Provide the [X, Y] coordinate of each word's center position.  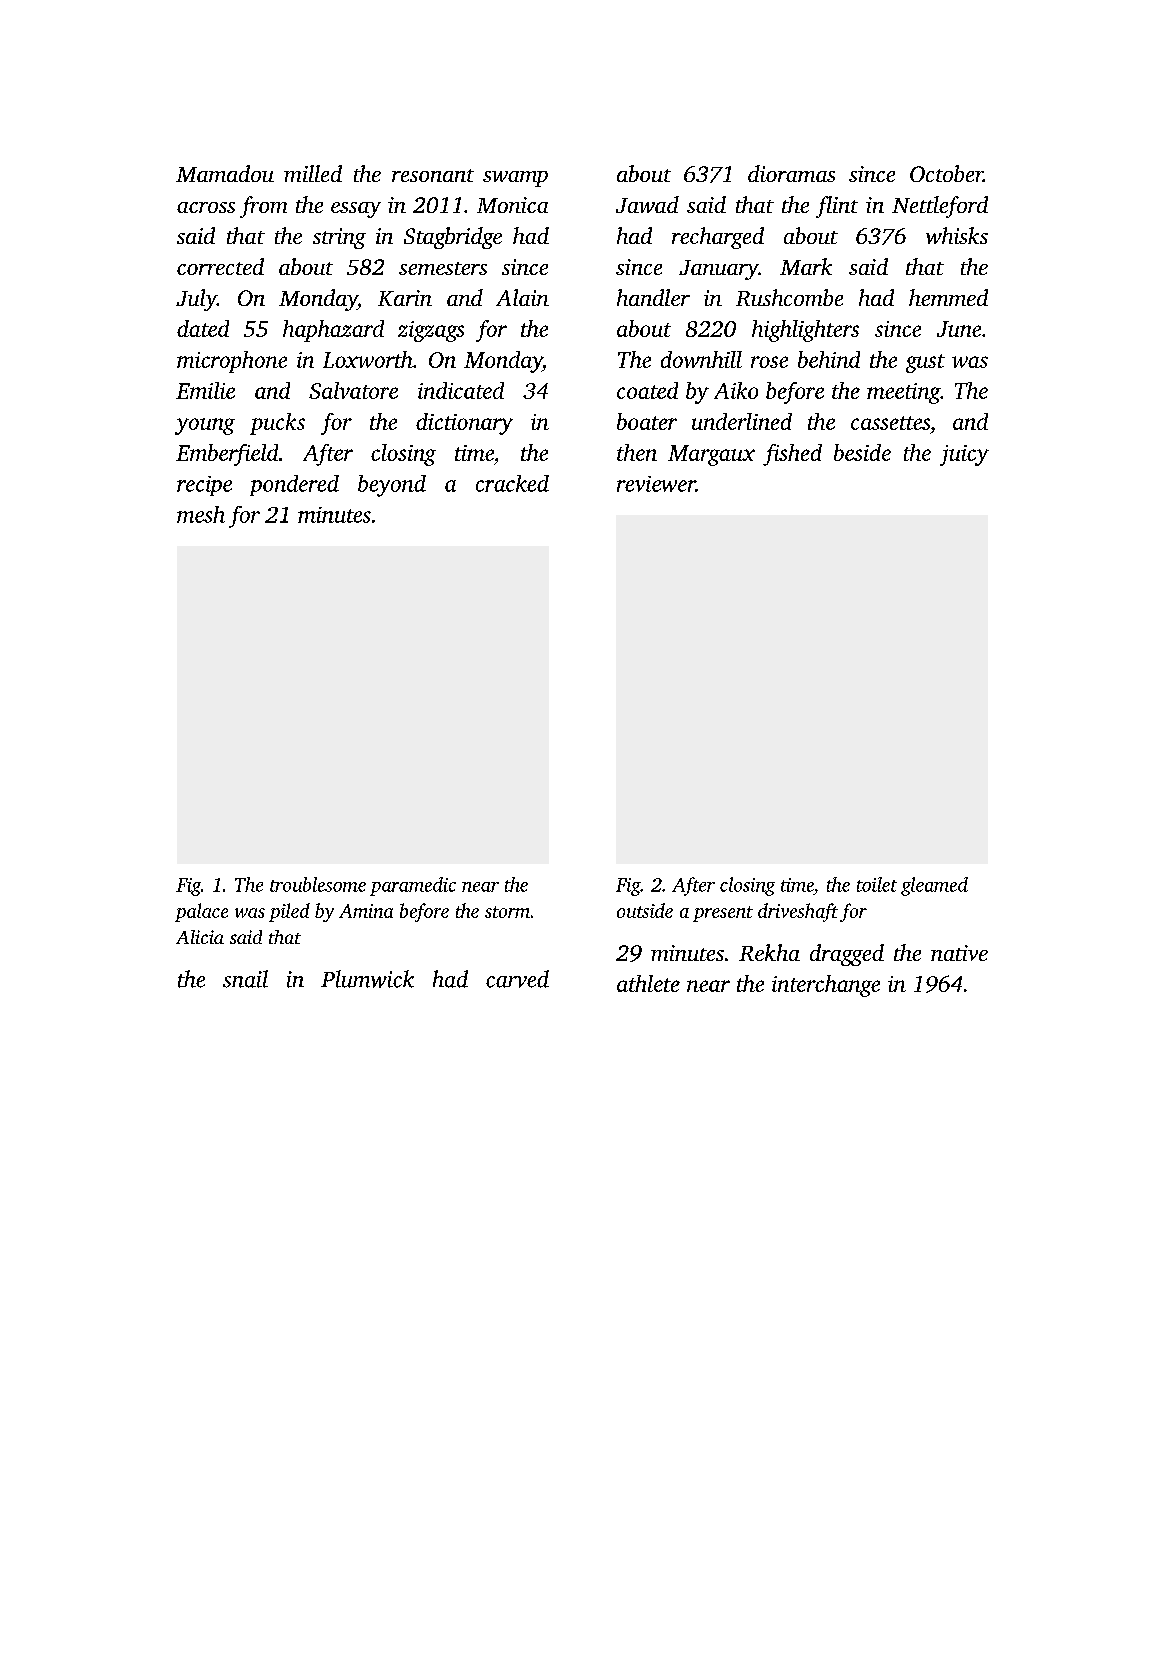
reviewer [656, 484]
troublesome [318, 884]
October [946, 173]
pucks [277, 424]
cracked [512, 483]
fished [792, 455]
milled [313, 173]
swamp [515, 179]
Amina [366, 911]
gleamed [934, 886]
